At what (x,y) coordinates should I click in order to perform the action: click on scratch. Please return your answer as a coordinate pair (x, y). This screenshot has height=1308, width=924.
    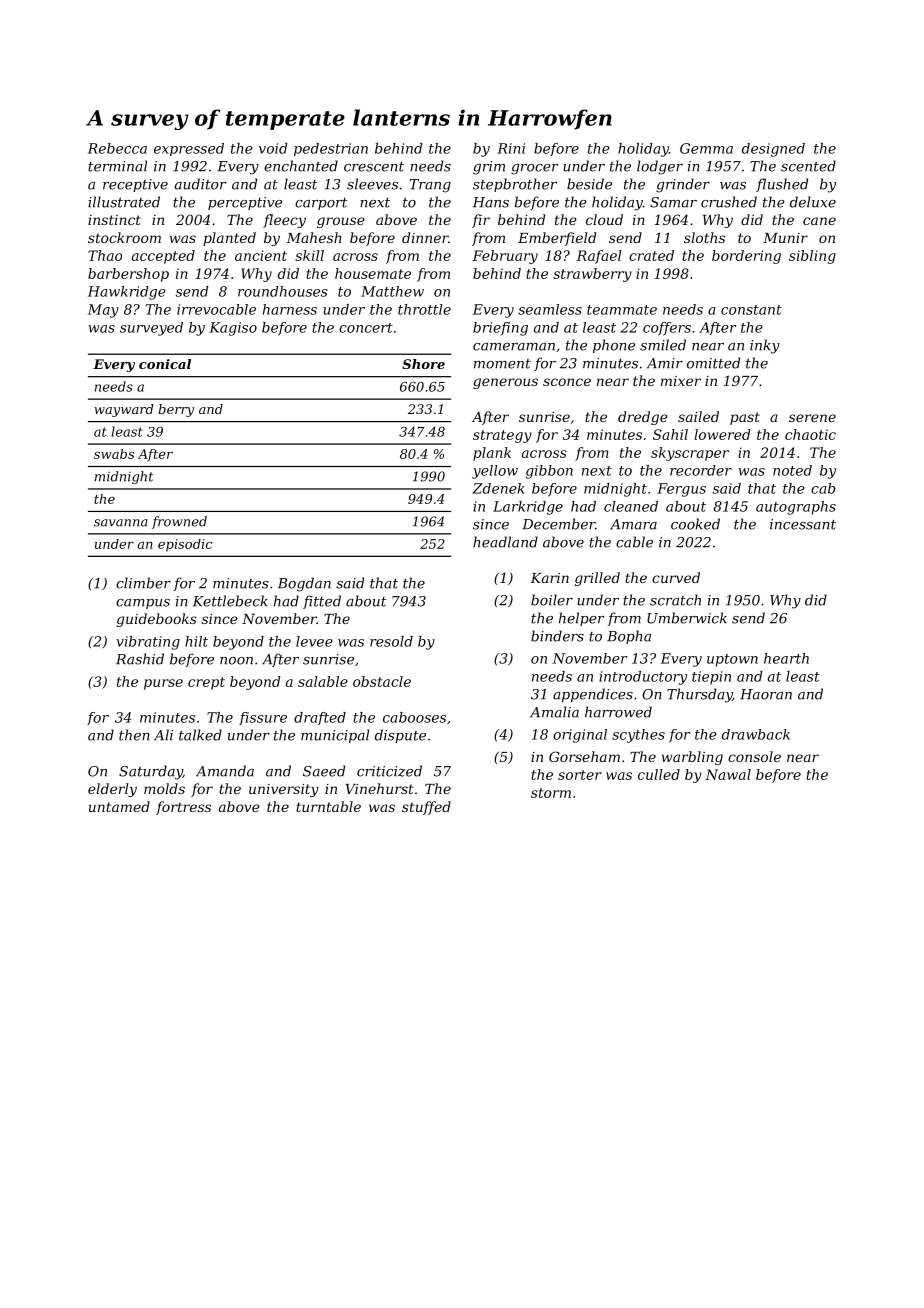
    Looking at the image, I should click on (675, 600).
